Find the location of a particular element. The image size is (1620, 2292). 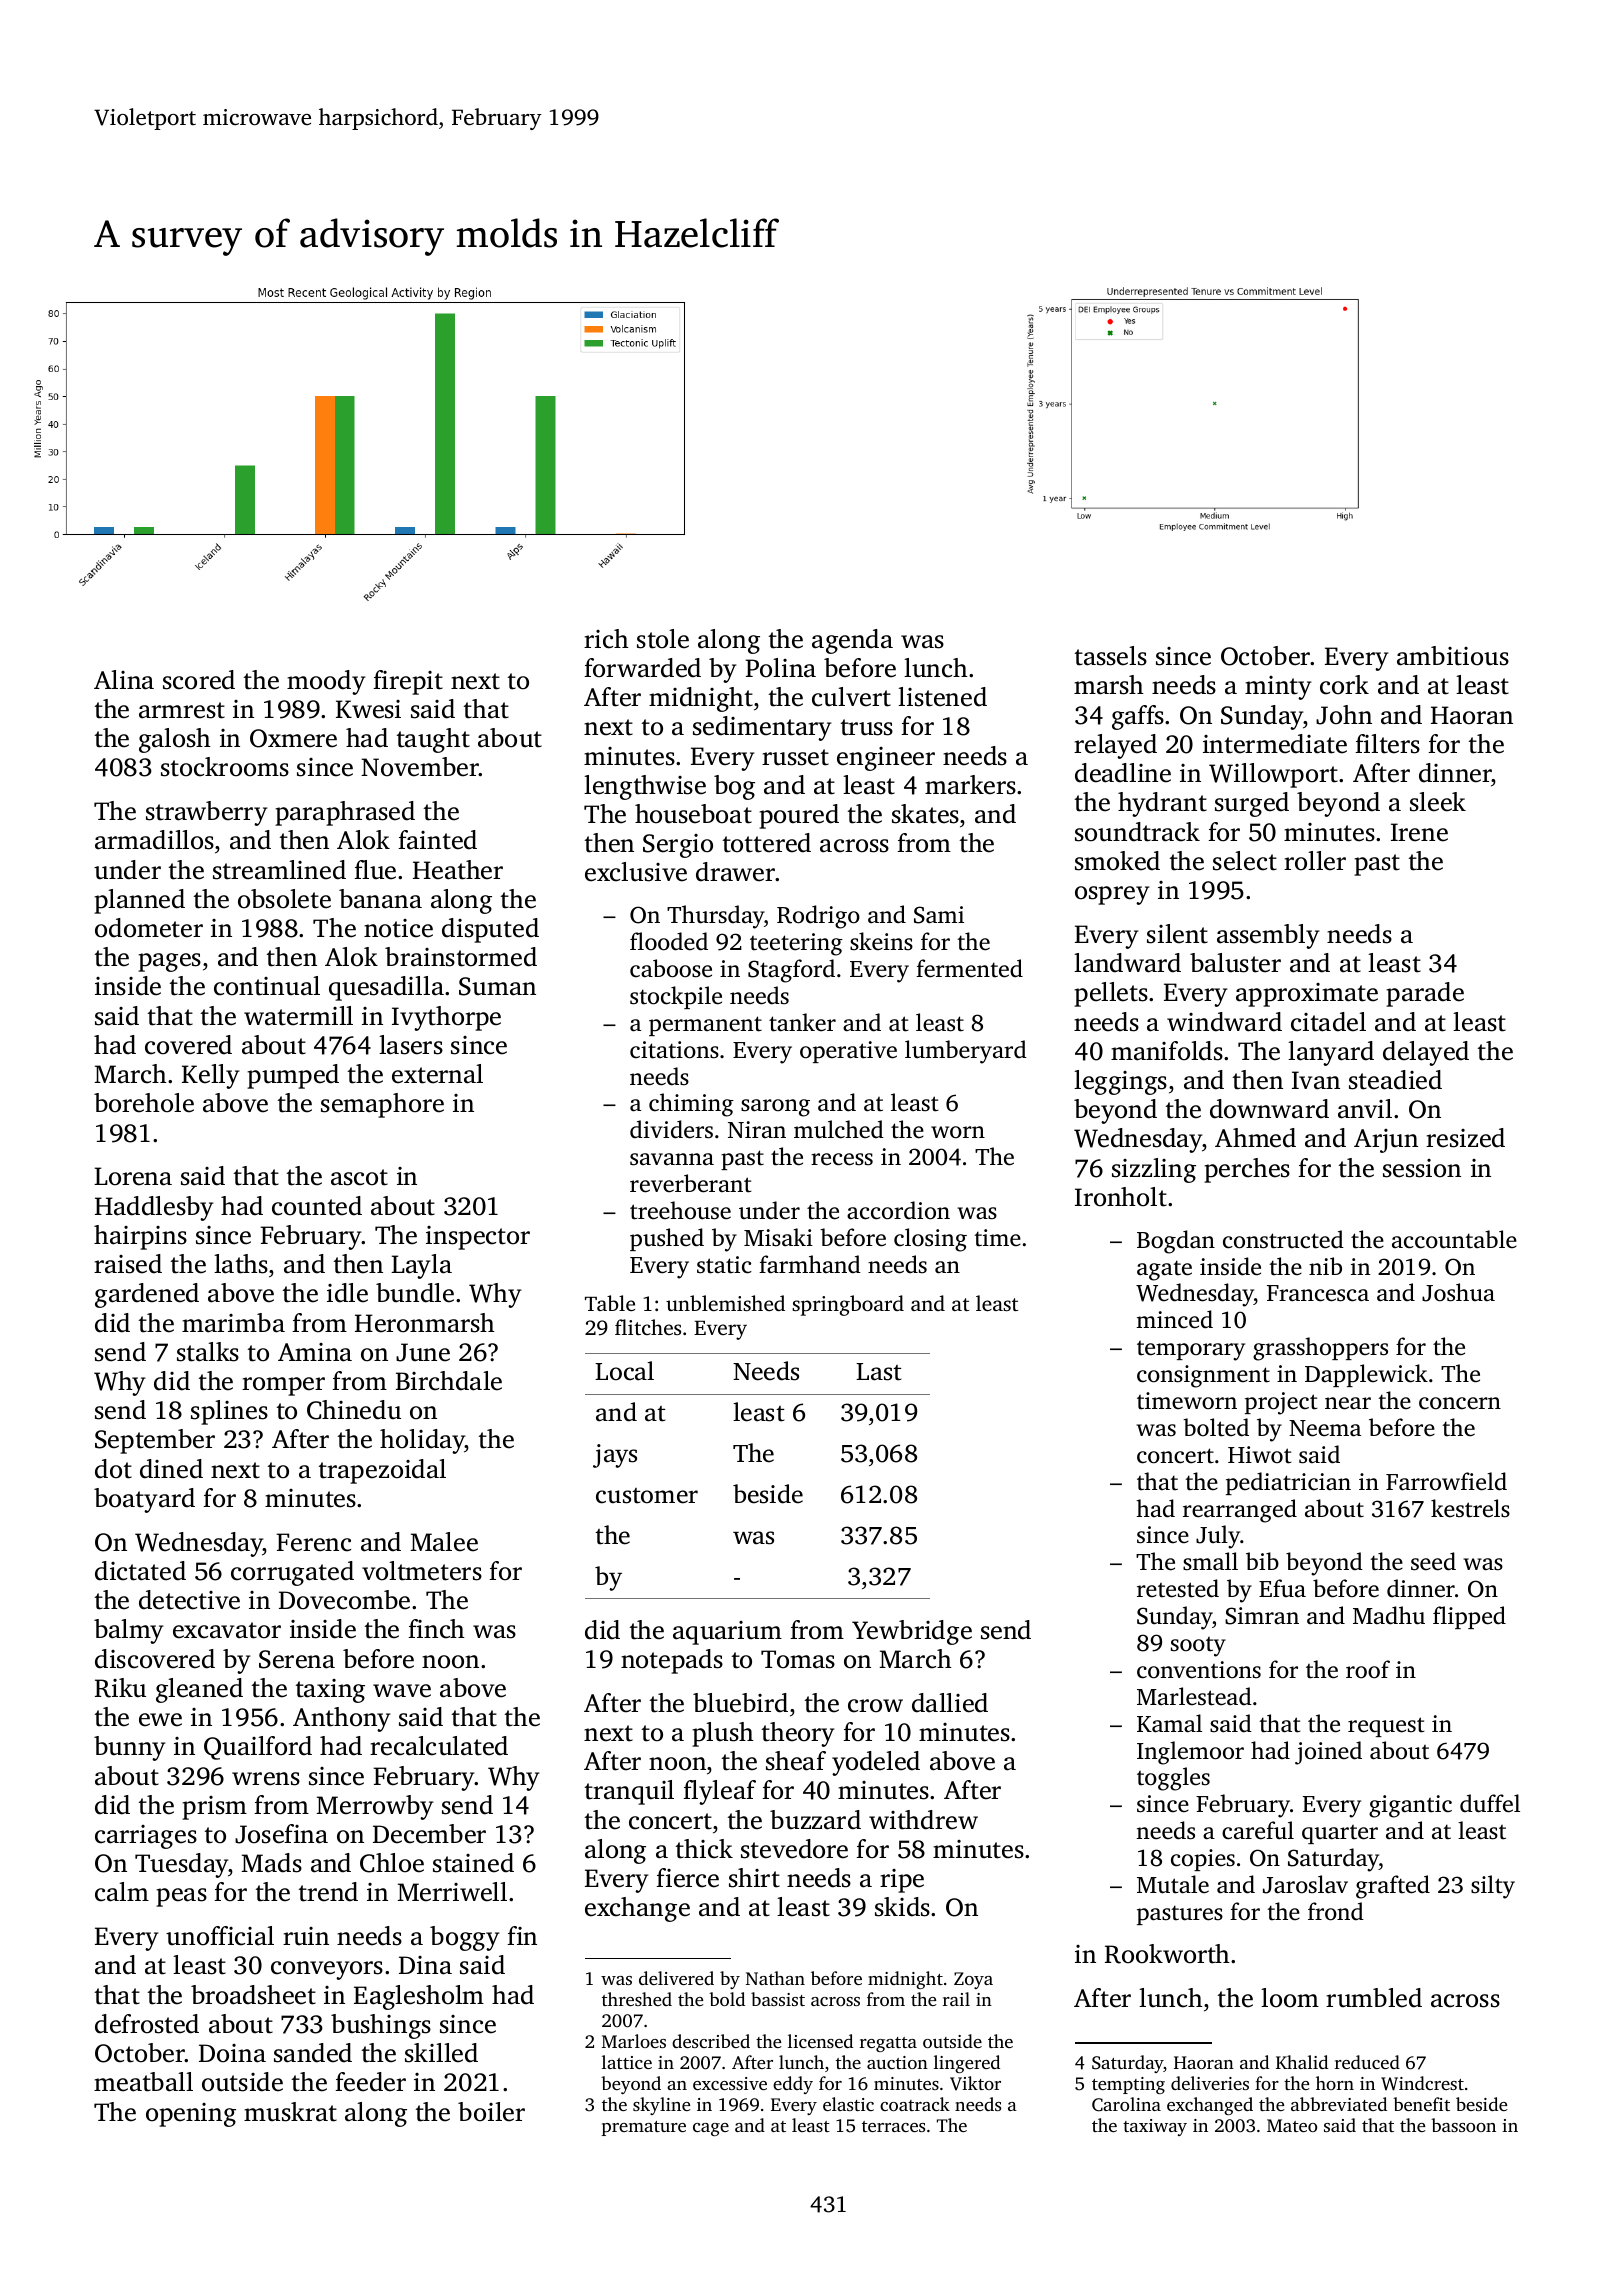

cage is located at coordinates (711, 2129).
